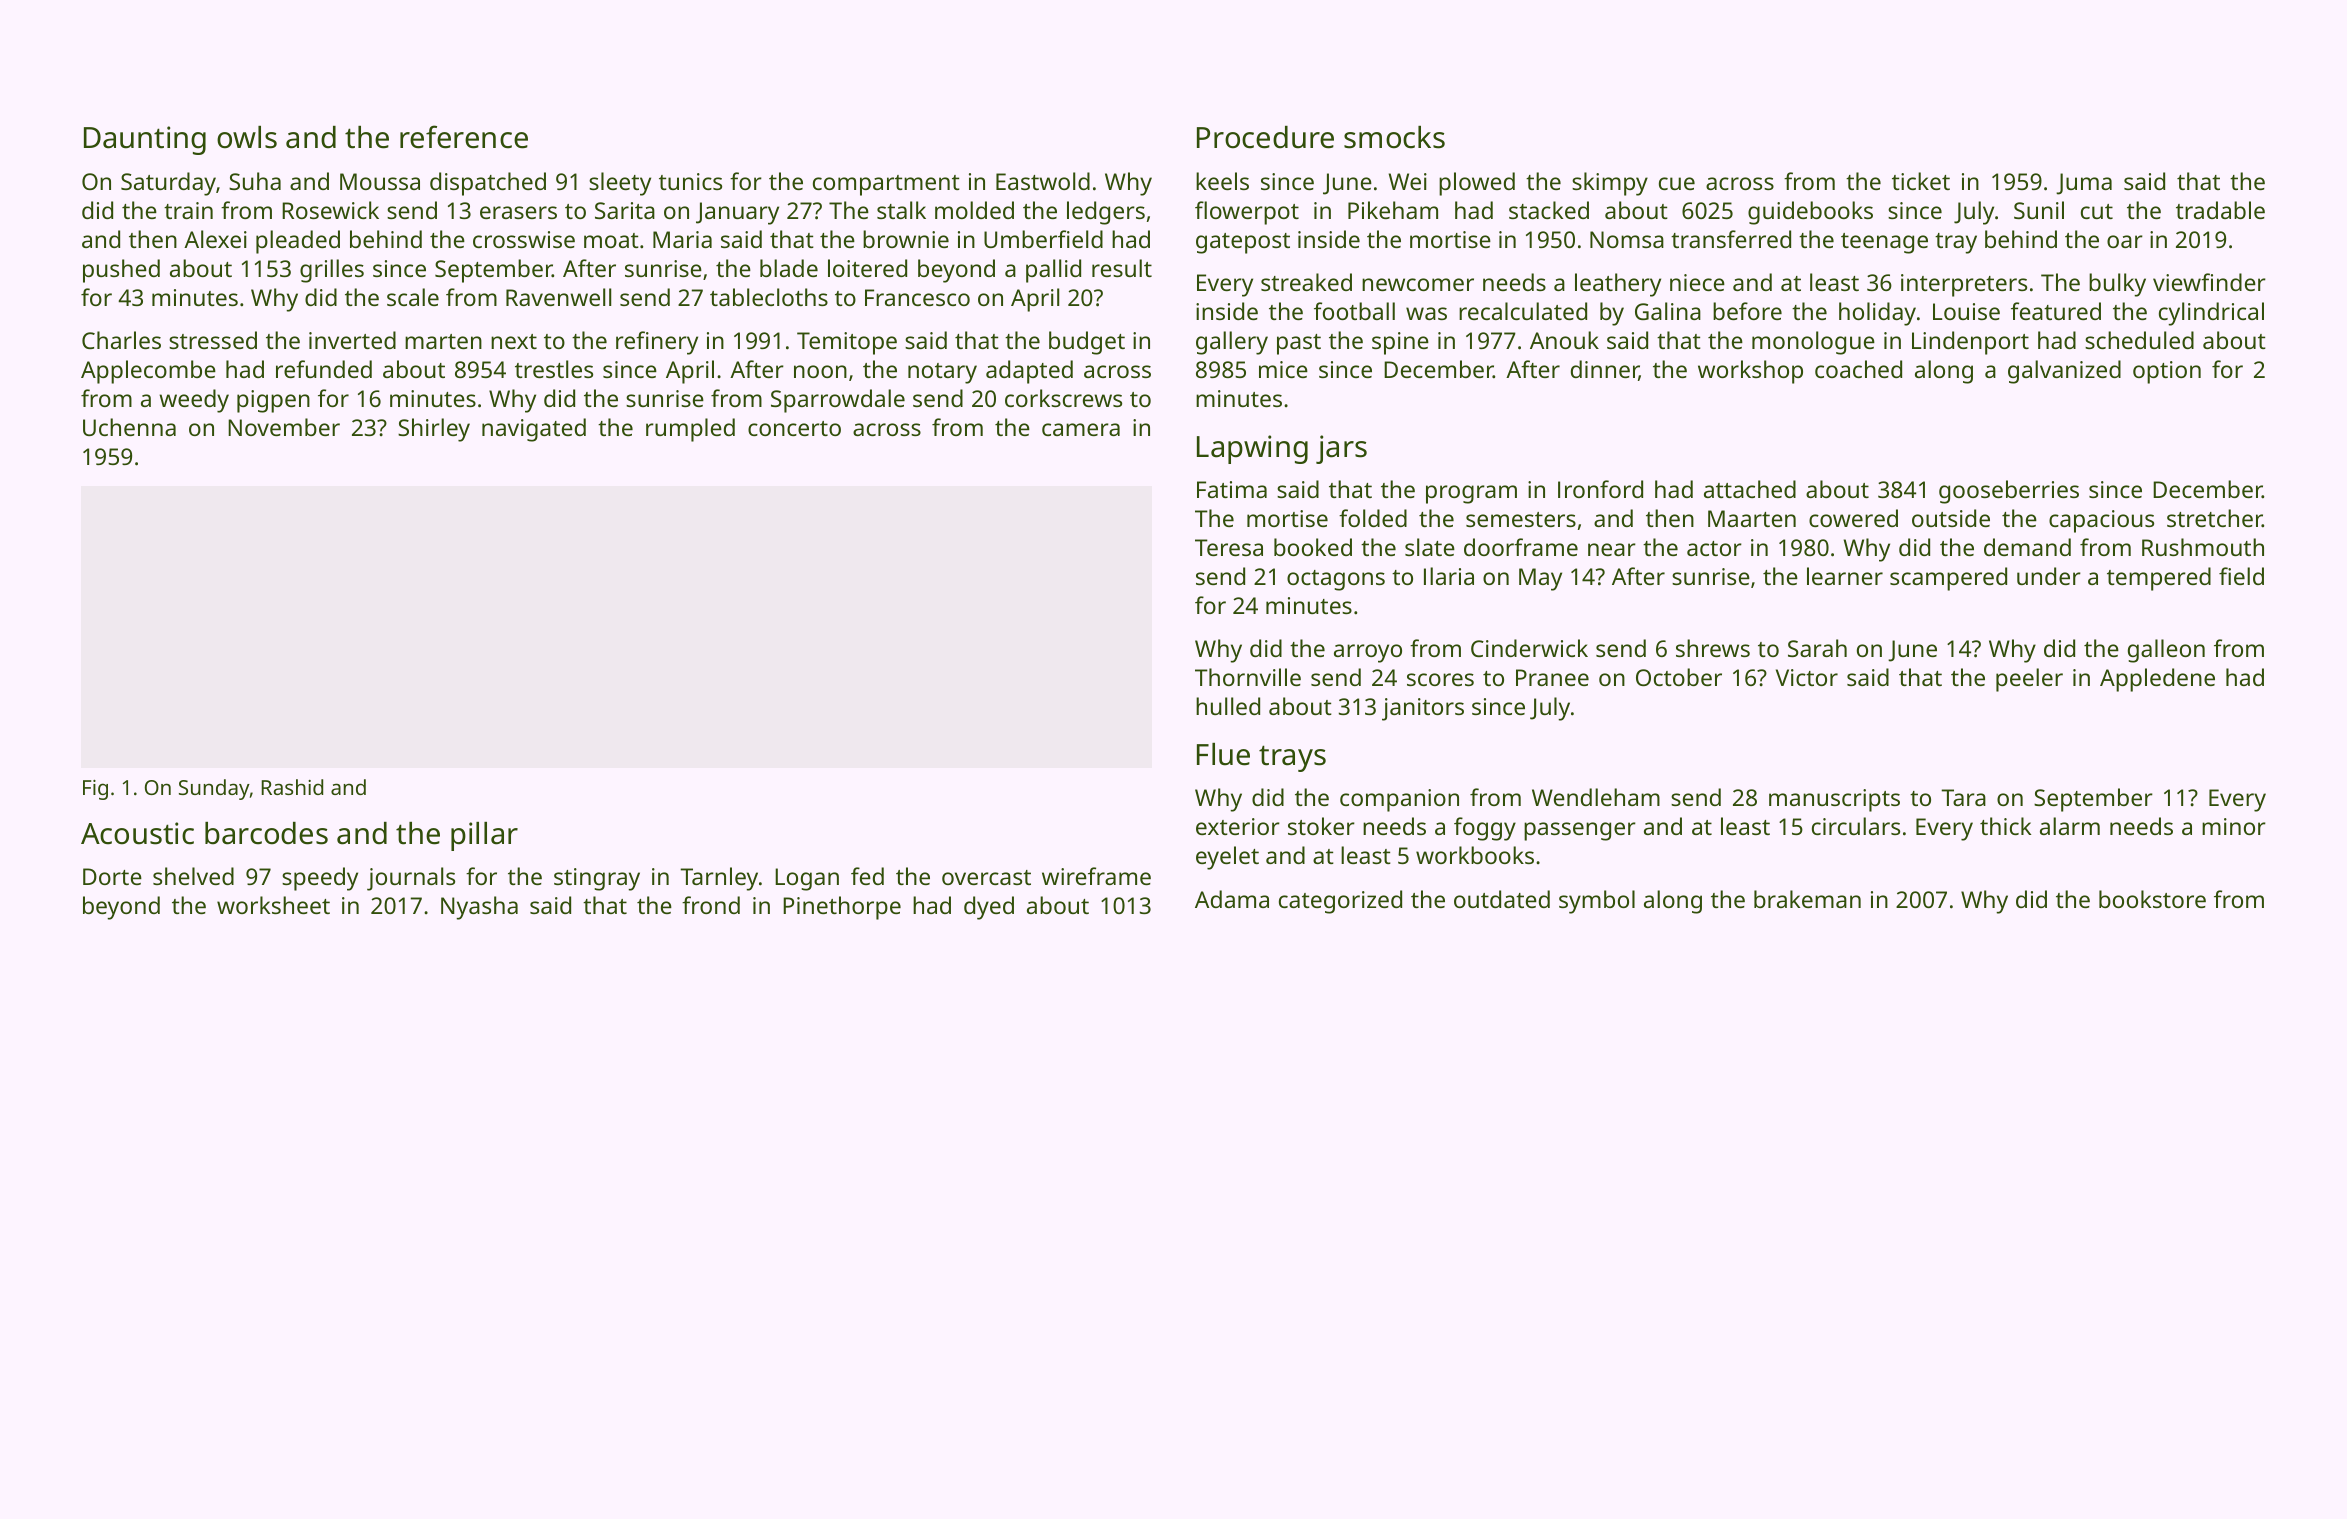 The height and width of the screenshot is (1519, 2347). I want to click on Procedure, so click(1265, 137).
